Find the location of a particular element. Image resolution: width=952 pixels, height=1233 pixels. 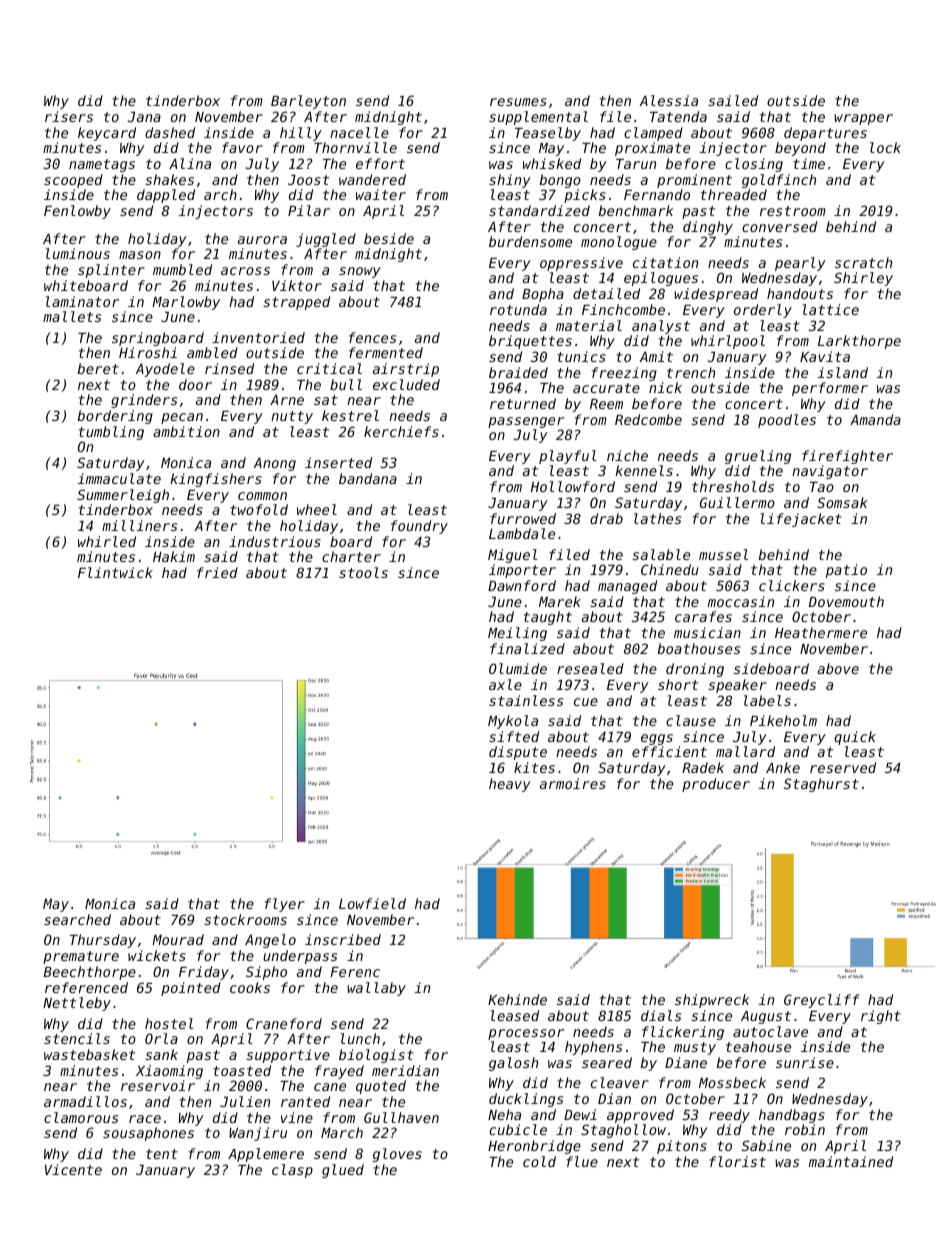

heavy is located at coordinates (510, 785).
